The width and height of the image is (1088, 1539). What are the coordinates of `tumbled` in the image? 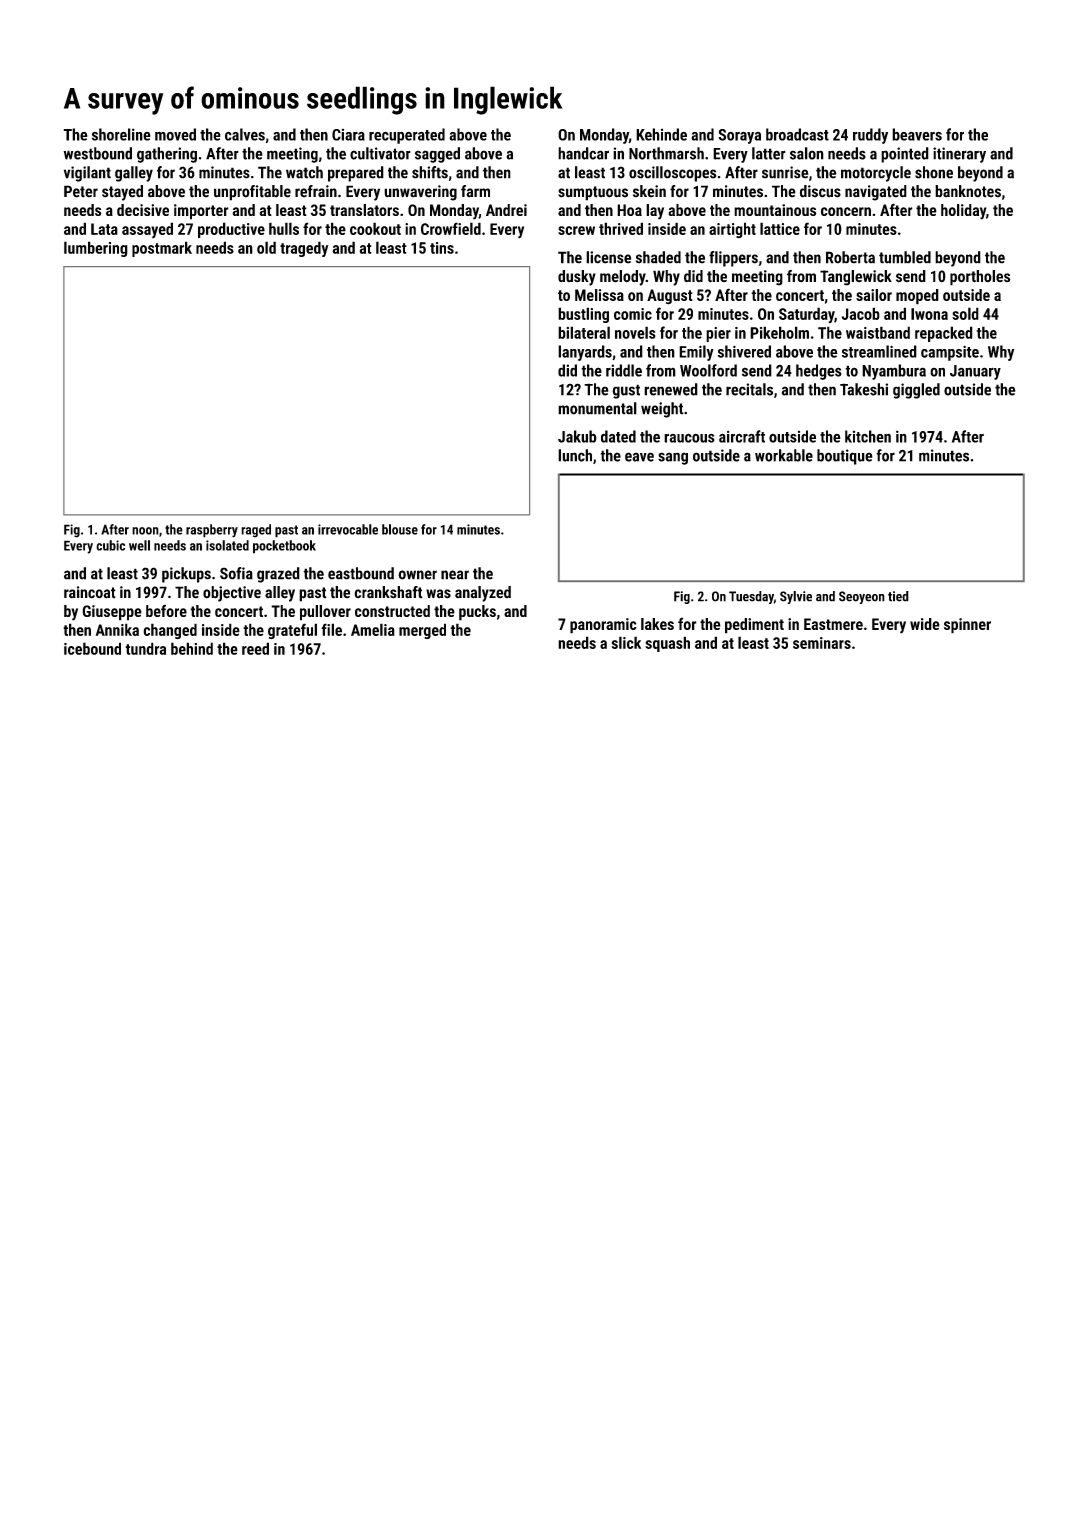 It's located at (905, 257).
